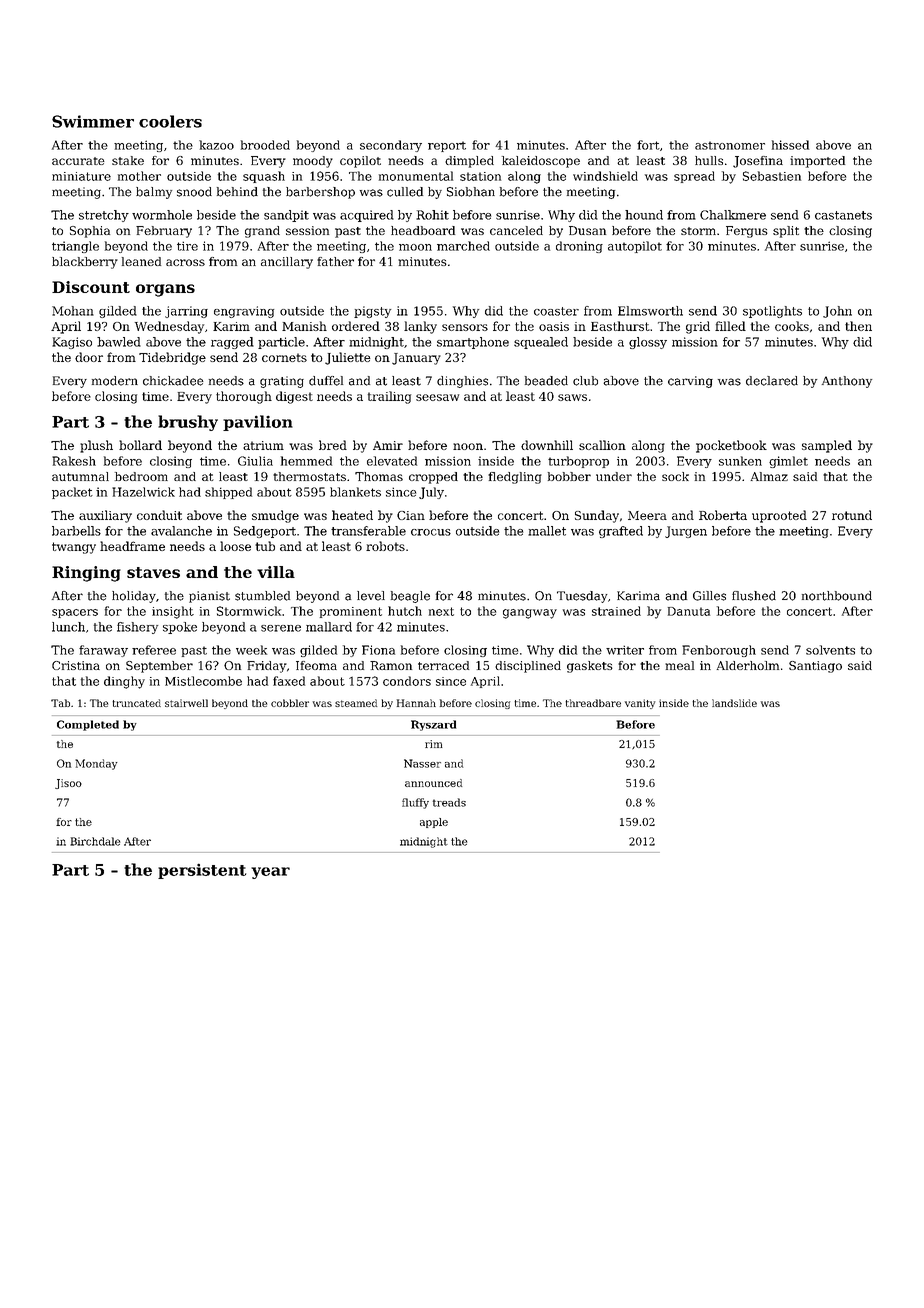  Describe the element at coordinates (434, 823) in the screenshot. I see `apple` at that location.
